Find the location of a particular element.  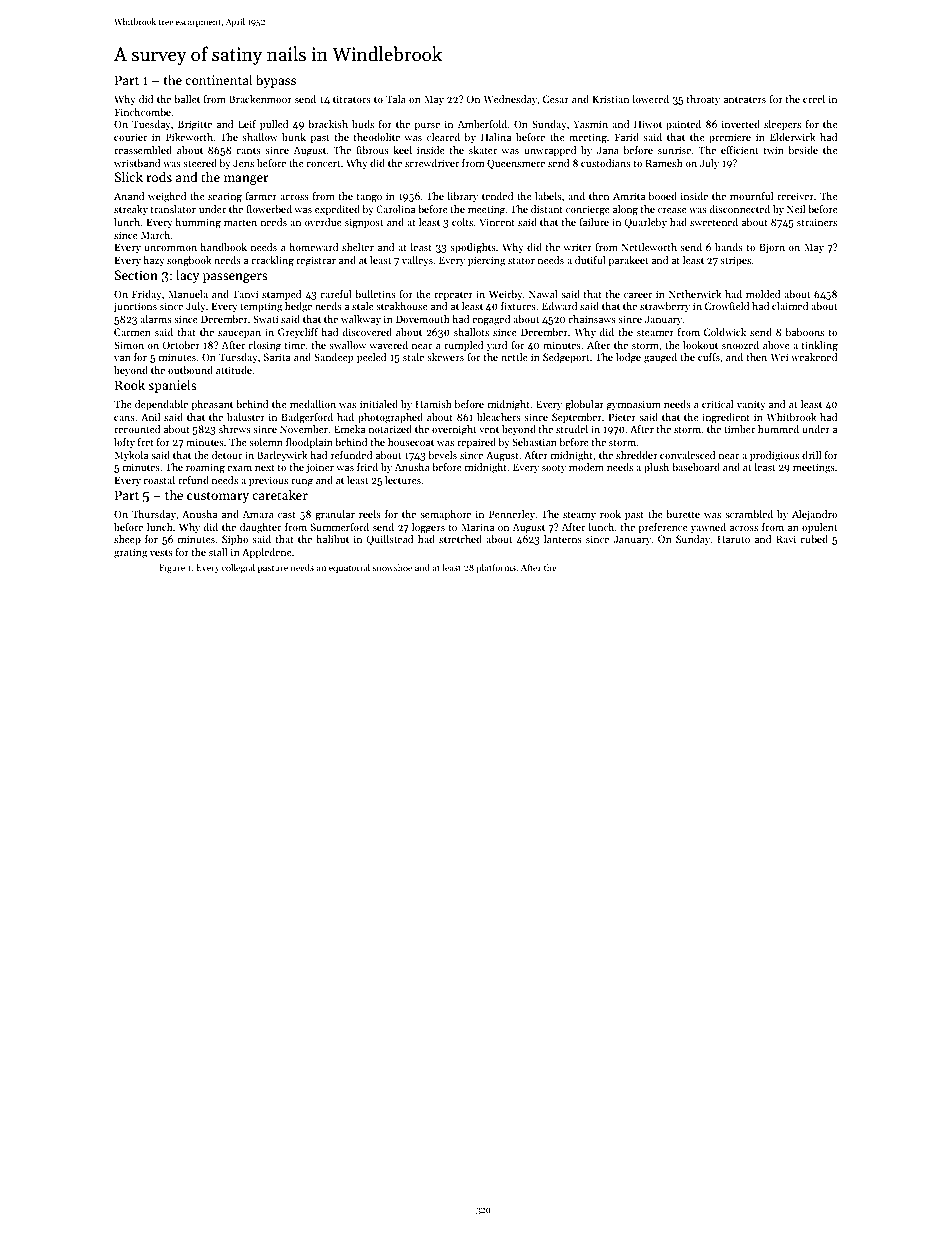

opulent is located at coordinates (819, 528).
